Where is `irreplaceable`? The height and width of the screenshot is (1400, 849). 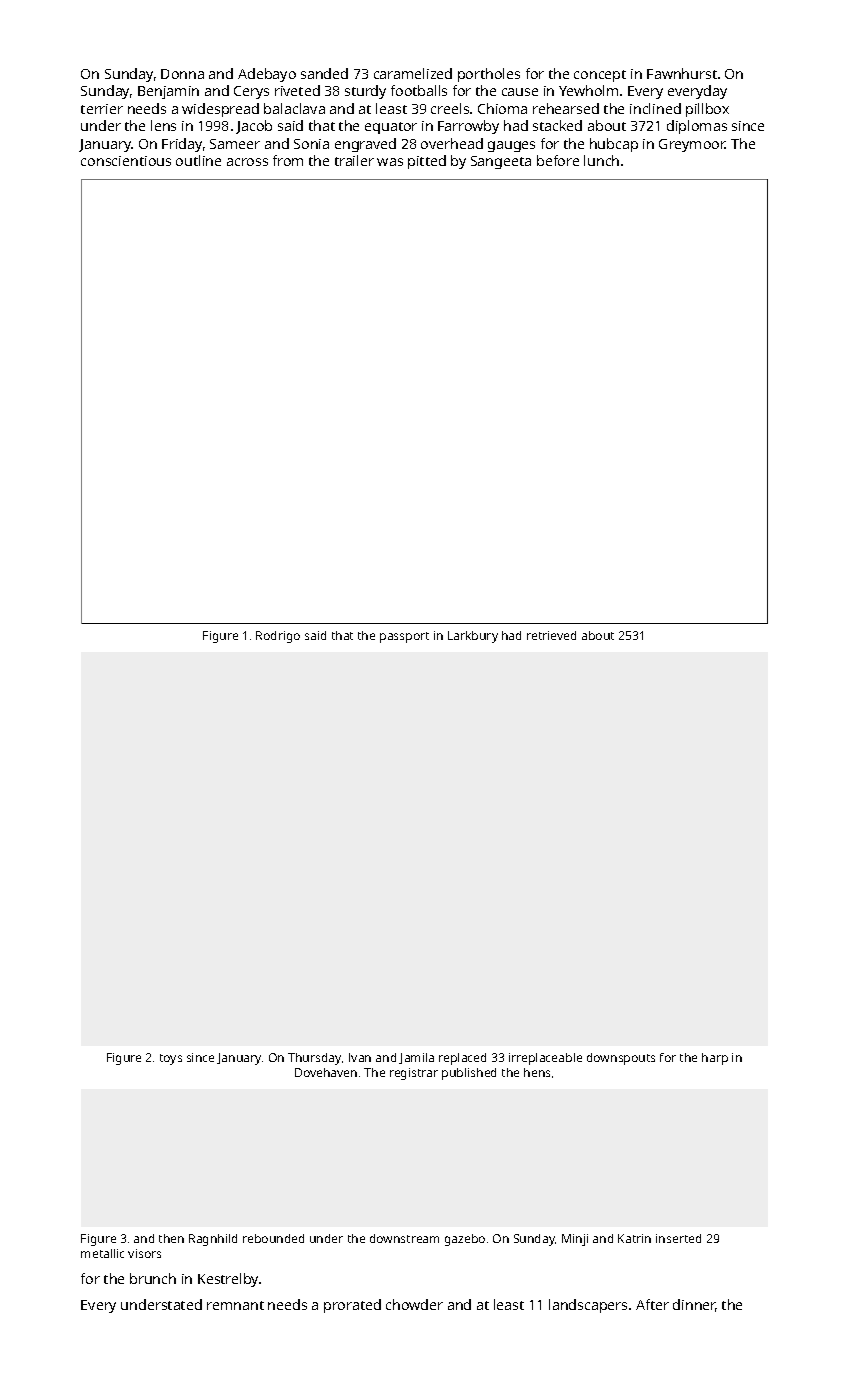 irreplaceable is located at coordinates (545, 1059).
